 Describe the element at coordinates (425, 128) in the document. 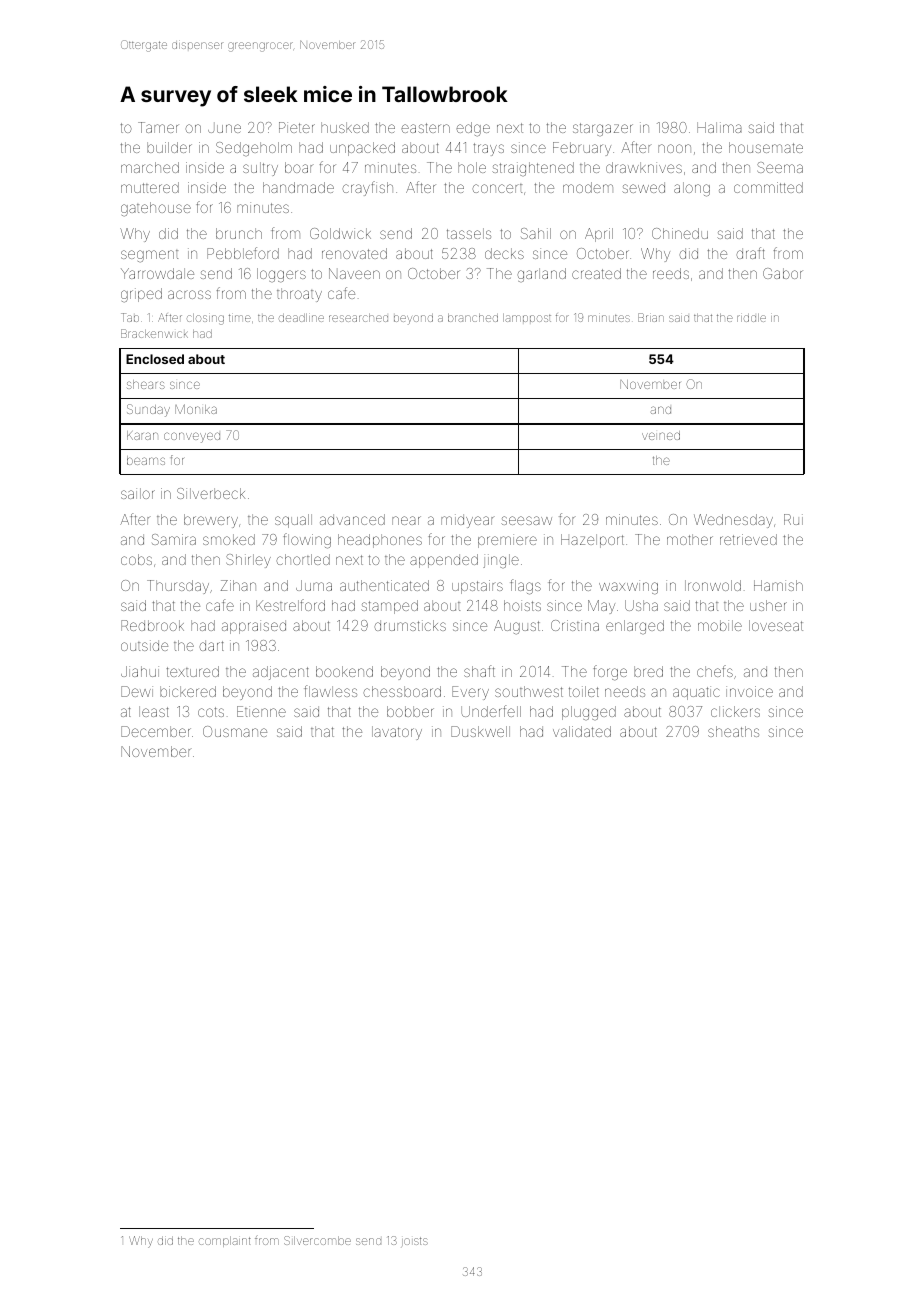

I see `eastern` at that location.
